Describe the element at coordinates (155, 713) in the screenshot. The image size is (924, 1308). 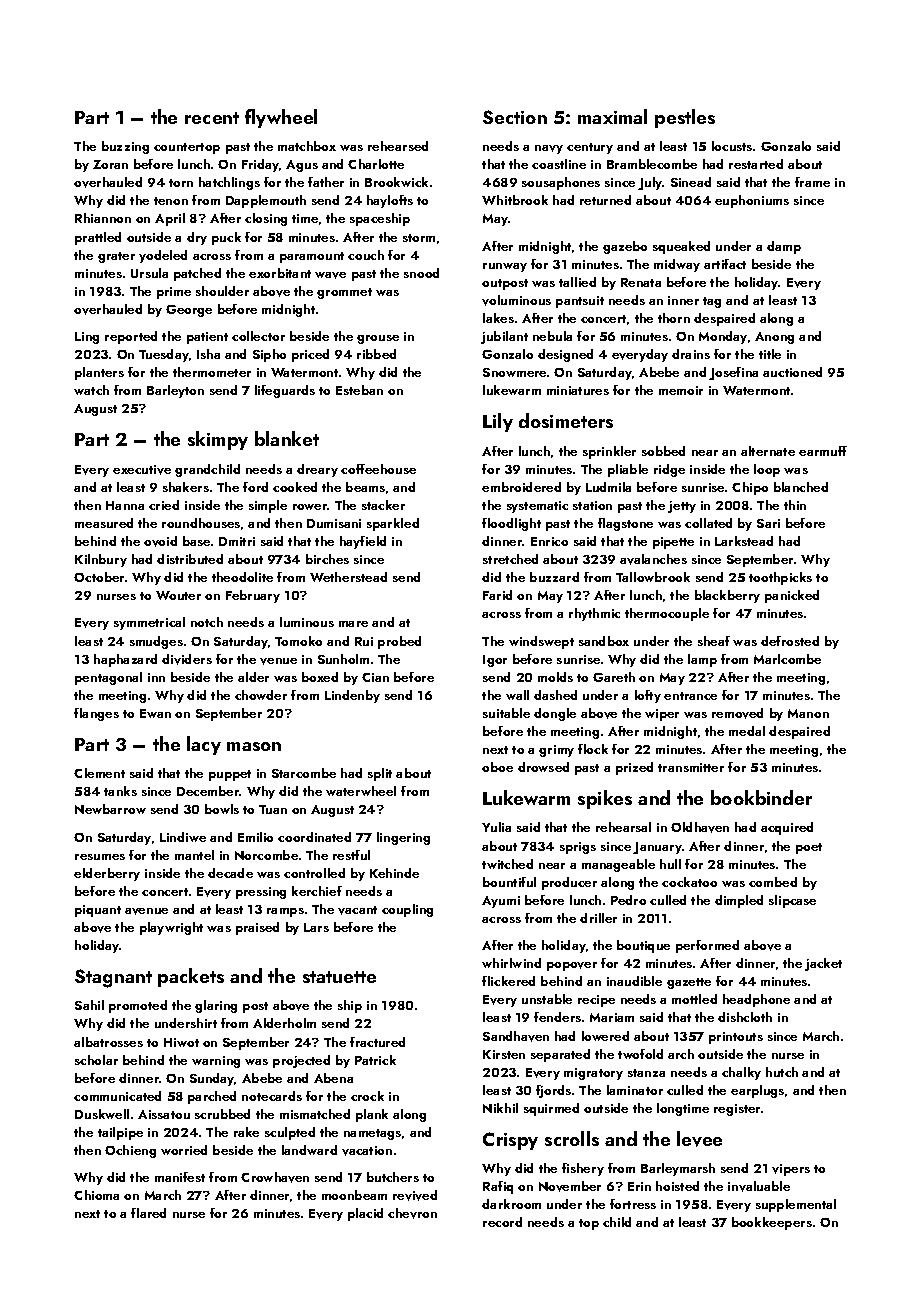
I see `Ewan` at that location.
